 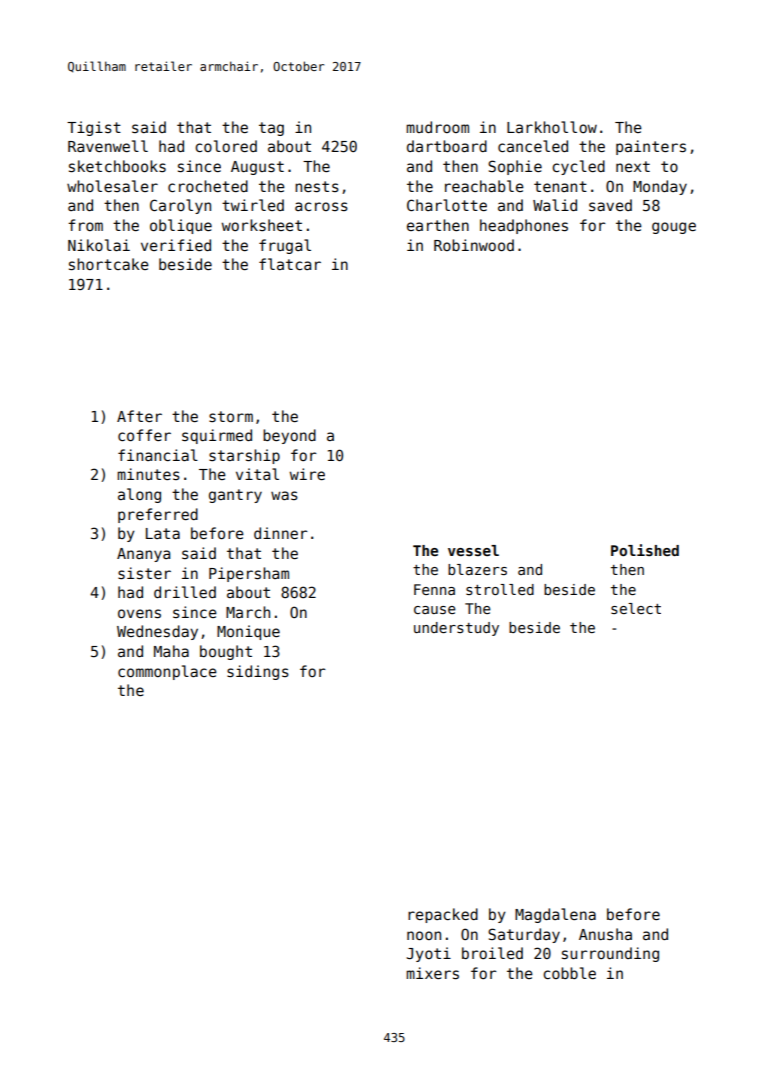 What do you see at coordinates (167, 672) in the image?
I see `commonplace` at bounding box center [167, 672].
